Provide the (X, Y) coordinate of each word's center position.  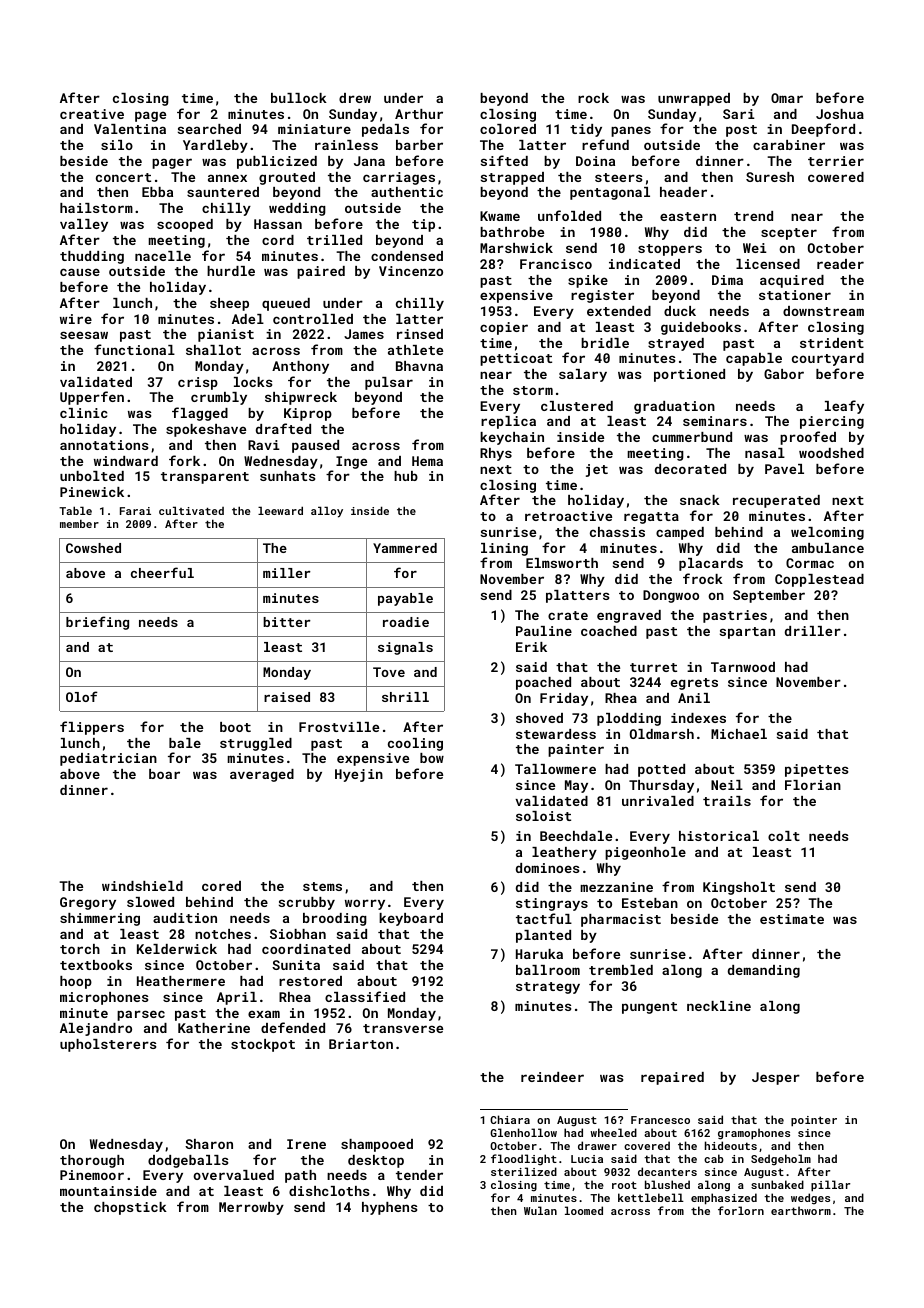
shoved (539, 718)
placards (711, 564)
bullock (299, 98)
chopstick (130, 1208)
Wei (755, 248)
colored (508, 129)
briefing (97, 623)
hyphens (389, 1208)
